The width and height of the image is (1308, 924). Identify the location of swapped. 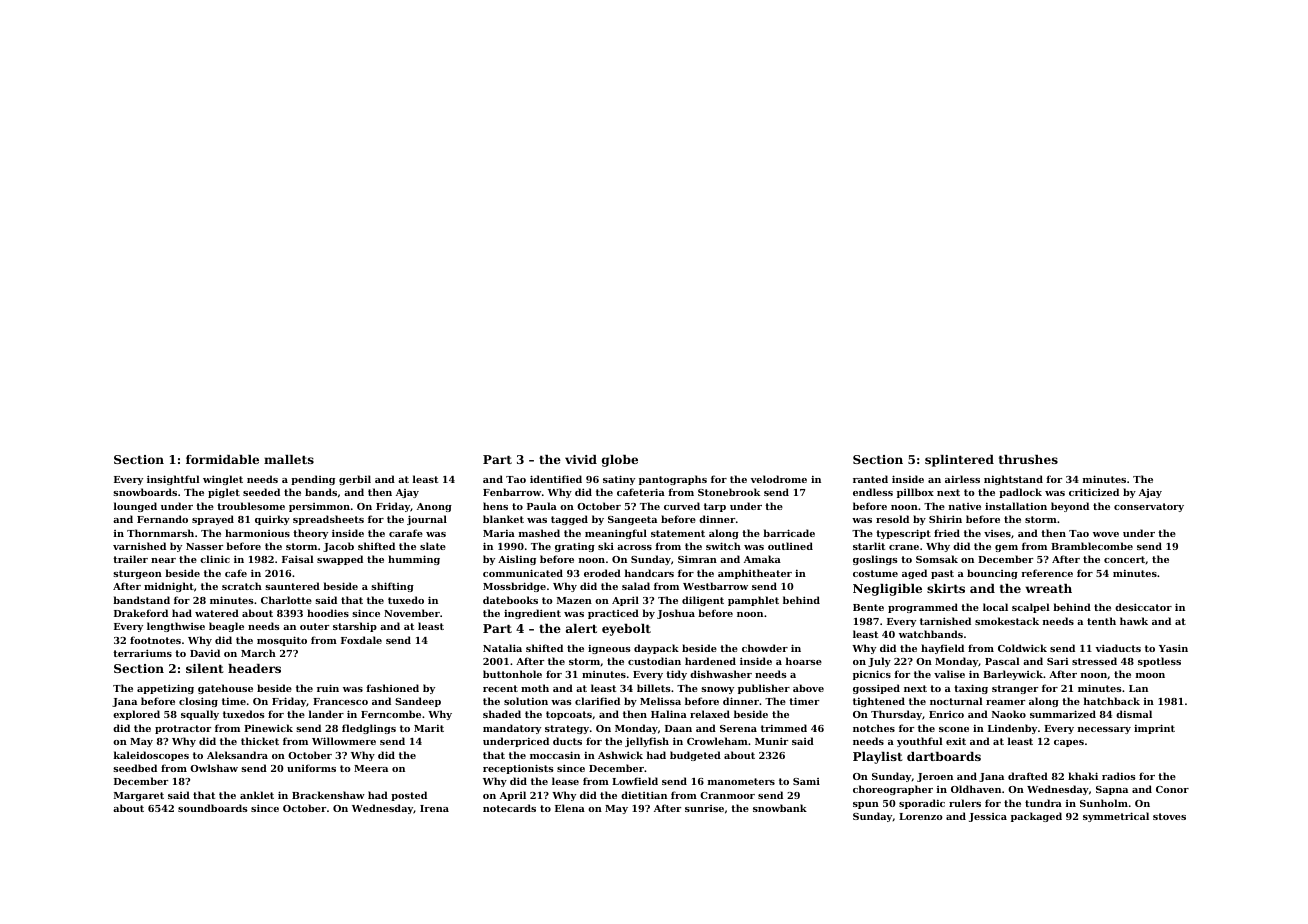
(340, 560).
